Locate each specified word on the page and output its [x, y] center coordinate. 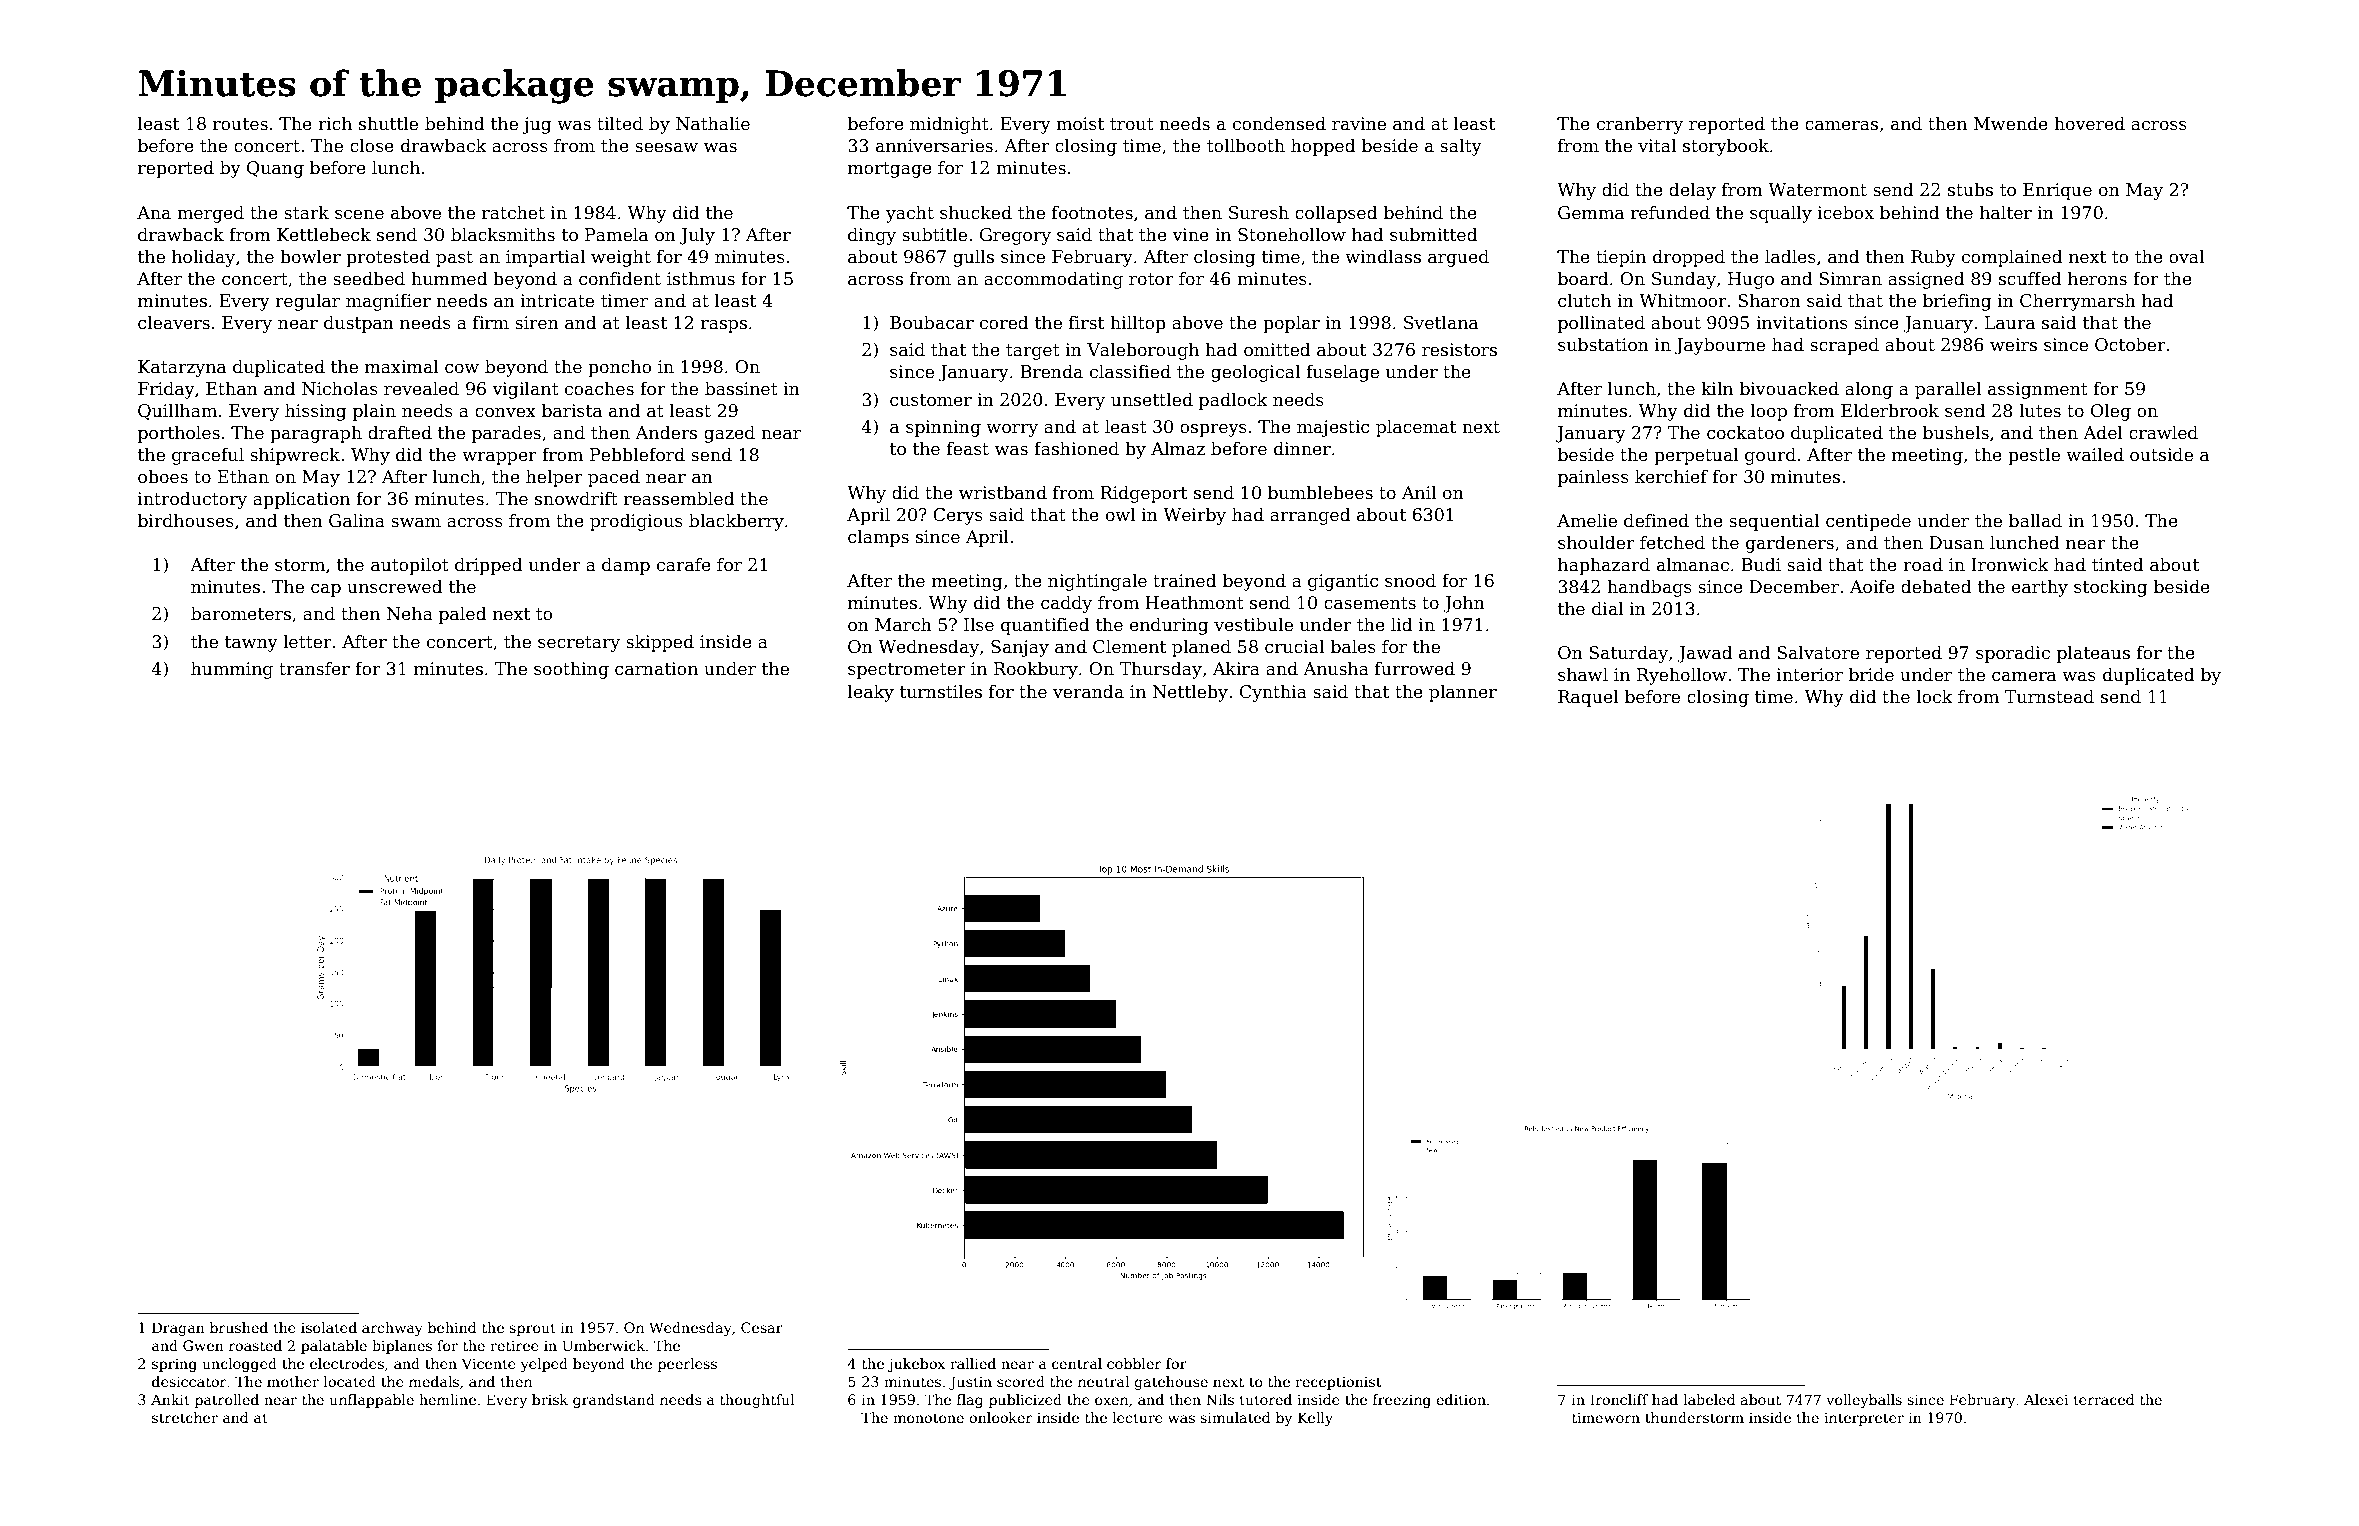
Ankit [170, 1399]
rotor [1151, 279]
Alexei [2046, 1399]
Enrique [2057, 191]
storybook [1726, 147]
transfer [314, 668]
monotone [928, 1418]
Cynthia [1273, 693]
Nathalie [713, 123]
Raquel [1588, 698]
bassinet [741, 388]
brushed [239, 1327]
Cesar [762, 1327]
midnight [949, 125]
